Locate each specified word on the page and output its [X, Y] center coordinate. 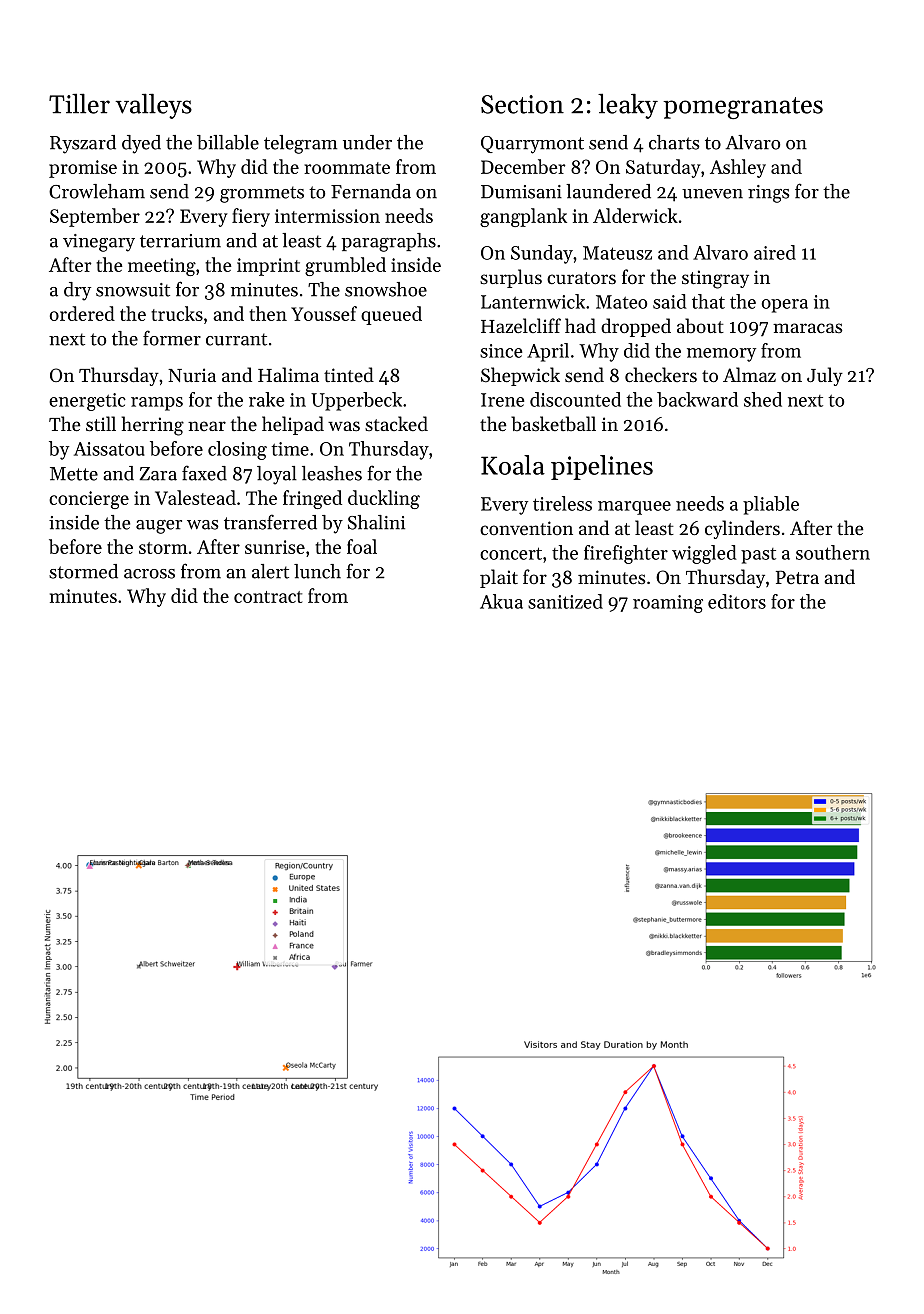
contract [268, 597]
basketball [553, 423]
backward [697, 399]
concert [511, 553]
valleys [153, 106]
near [207, 426]
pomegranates [743, 108]
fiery [251, 217]
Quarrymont [532, 145]
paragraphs [388, 242]
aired [775, 252]
